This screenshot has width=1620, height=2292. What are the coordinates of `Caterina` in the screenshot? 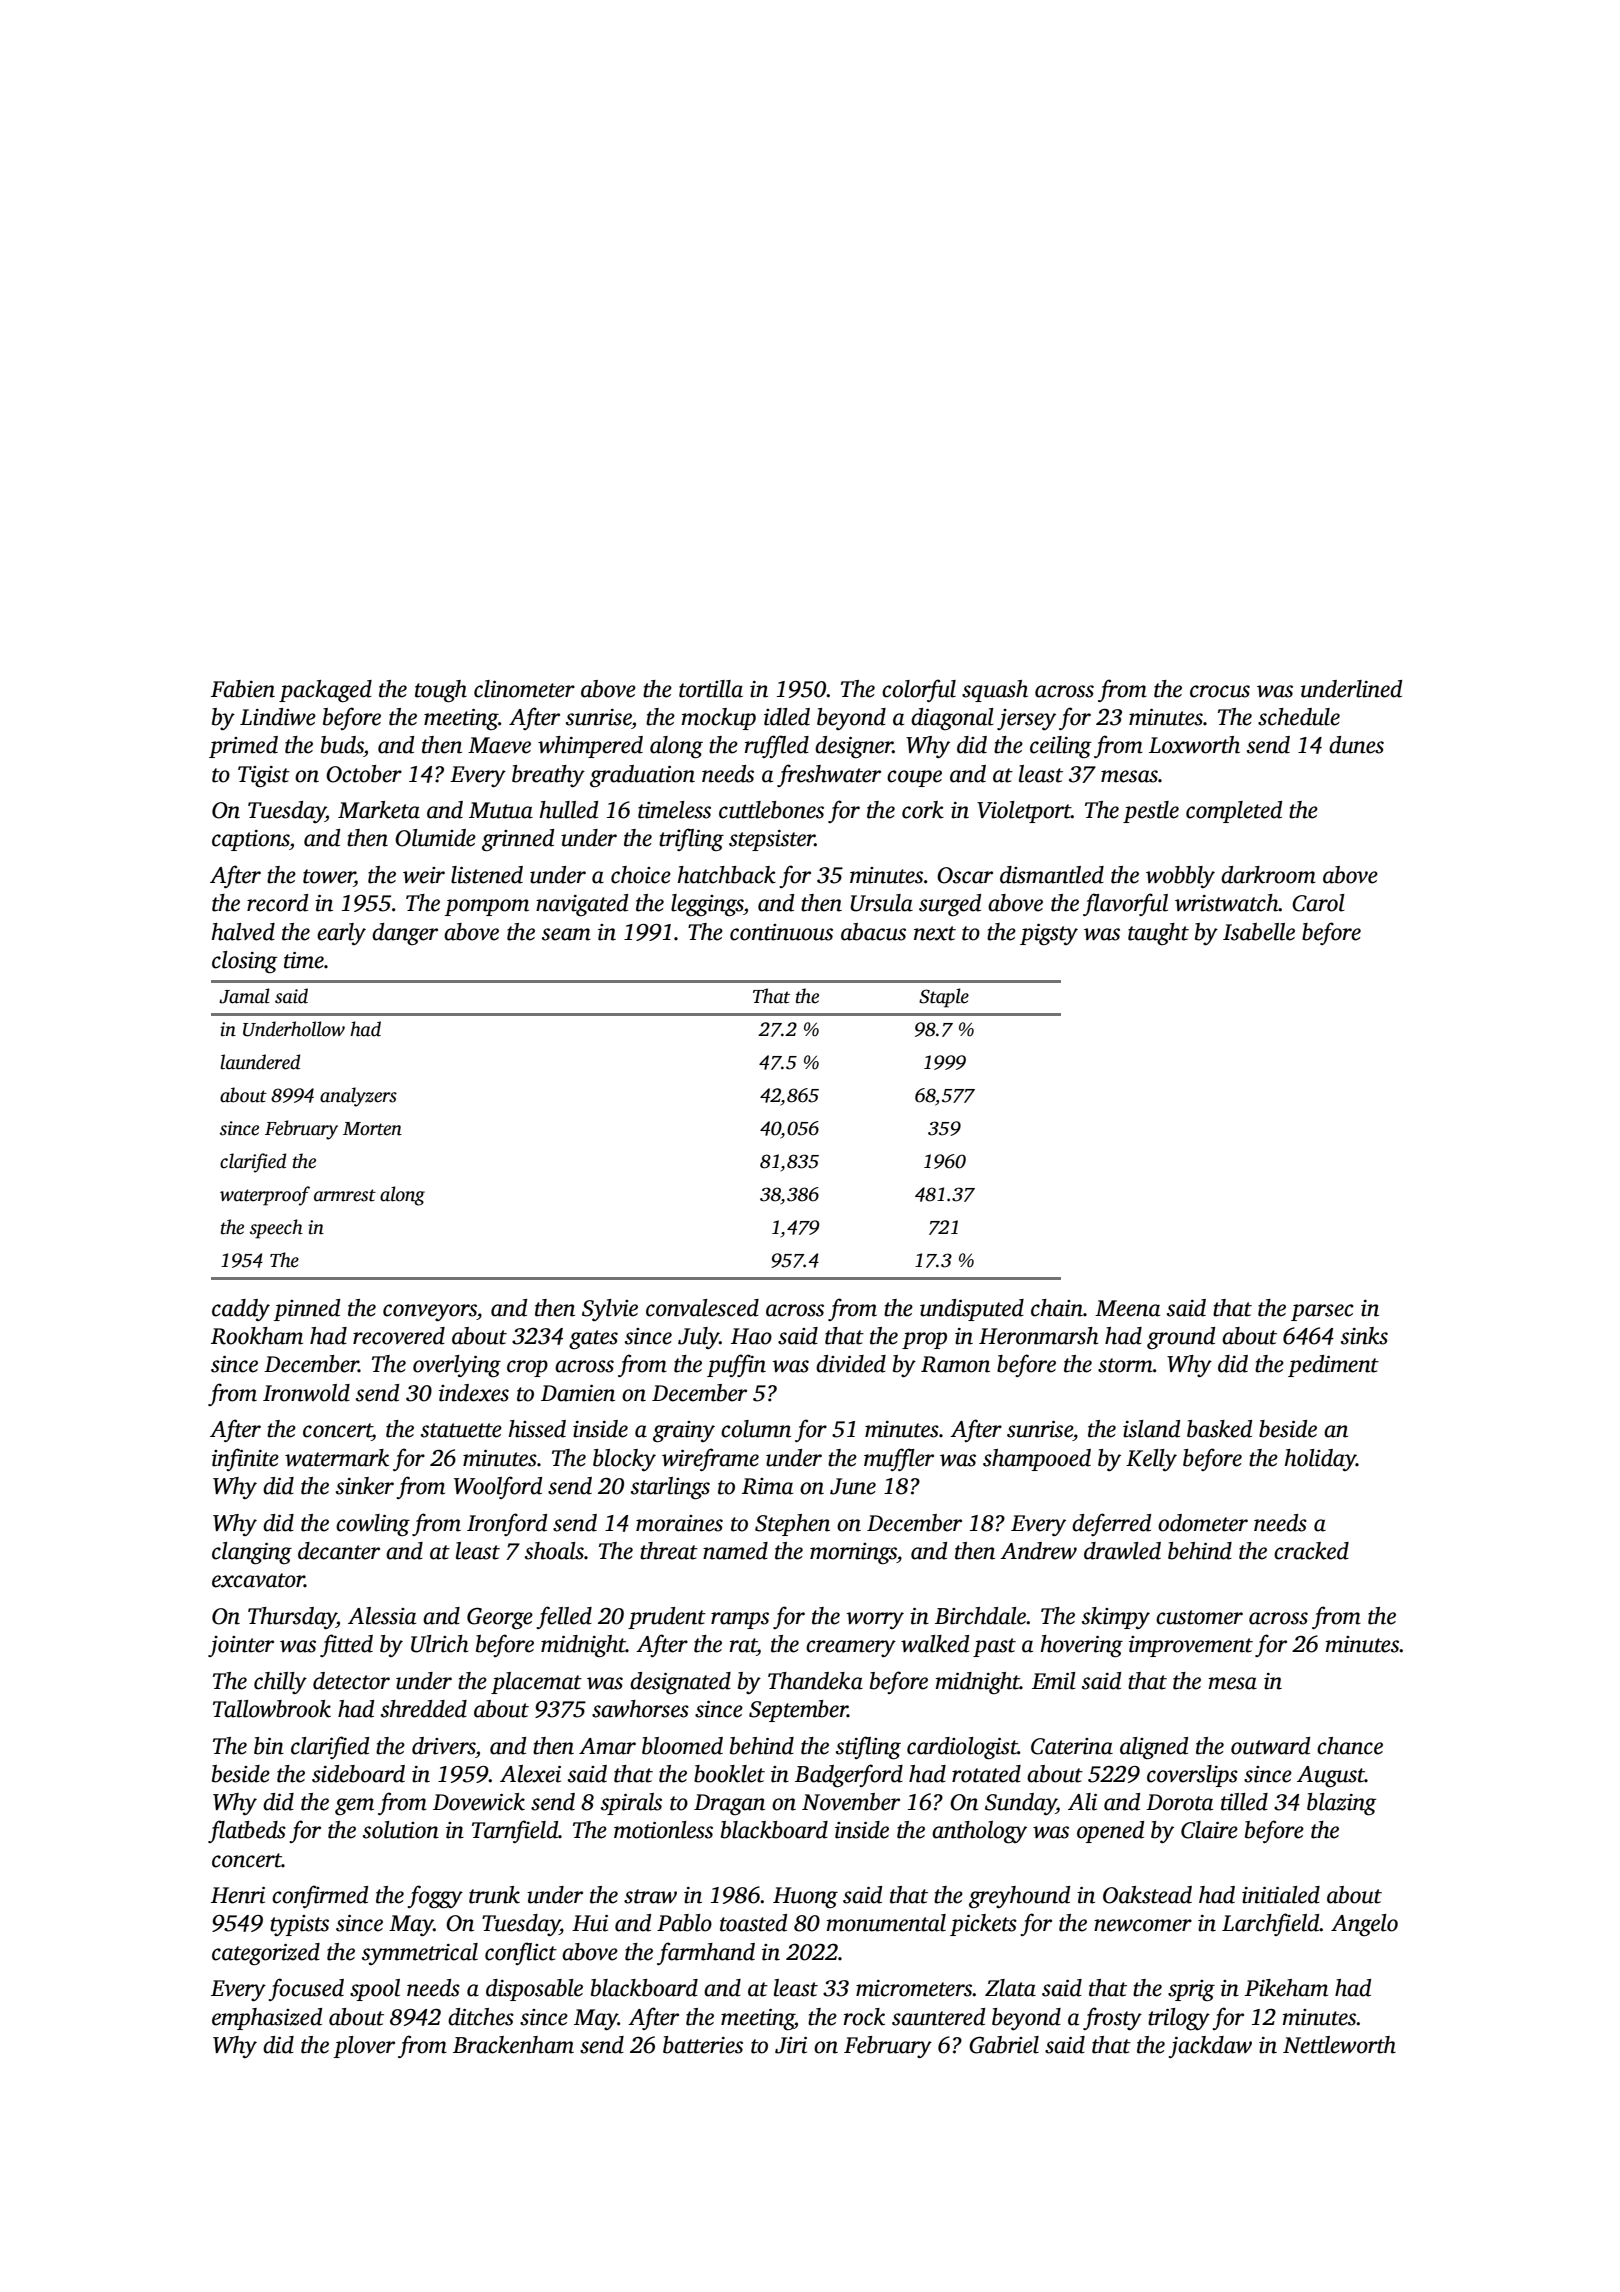 It's located at (1072, 1746).
